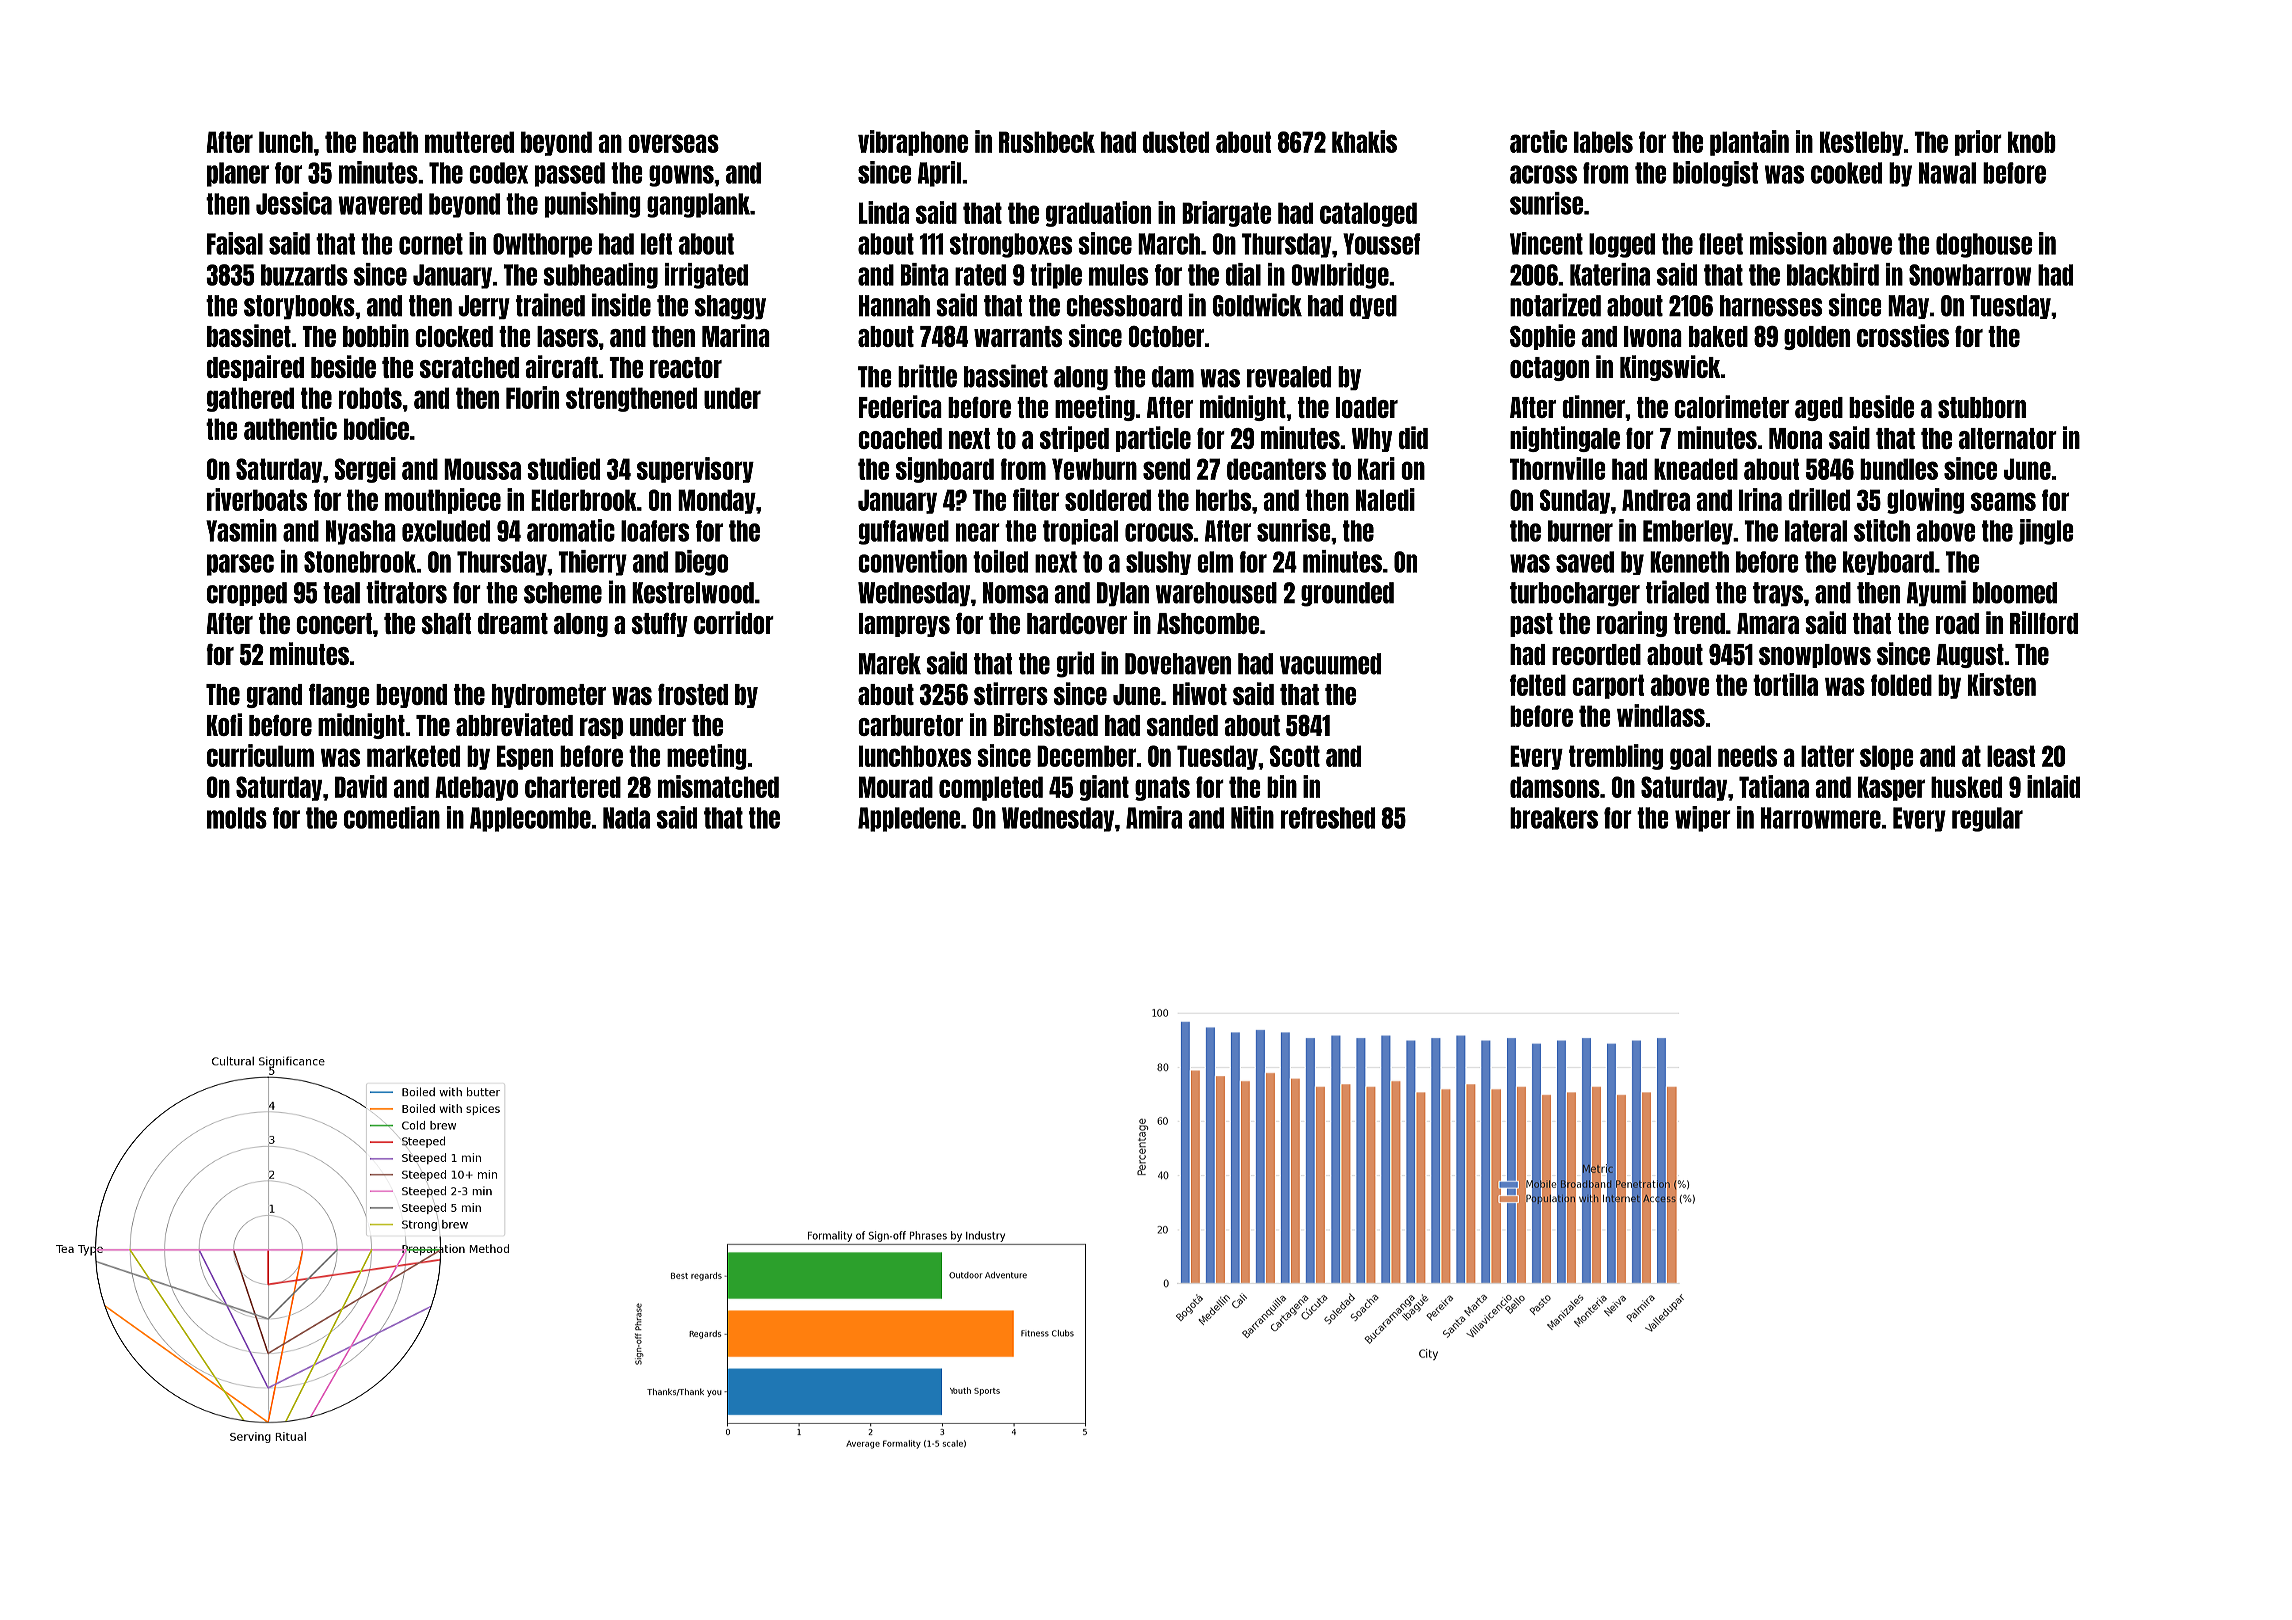 The image size is (2292, 1620). What do you see at coordinates (431, 244) in the page?
I see `cornet` at bounding box center [431, 244].
